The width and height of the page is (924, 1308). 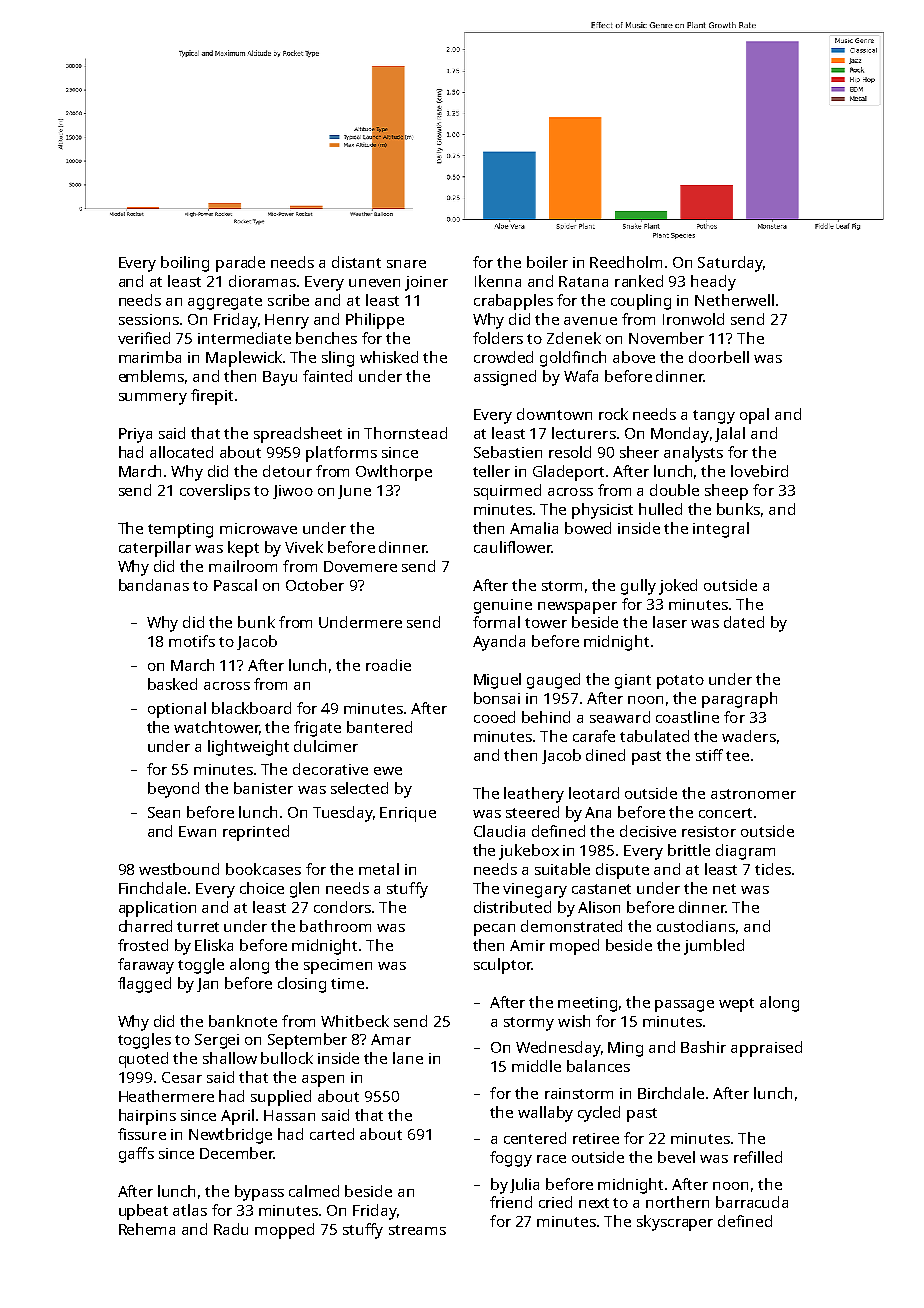 I want to click on snare, so click(x=406, y=264).
